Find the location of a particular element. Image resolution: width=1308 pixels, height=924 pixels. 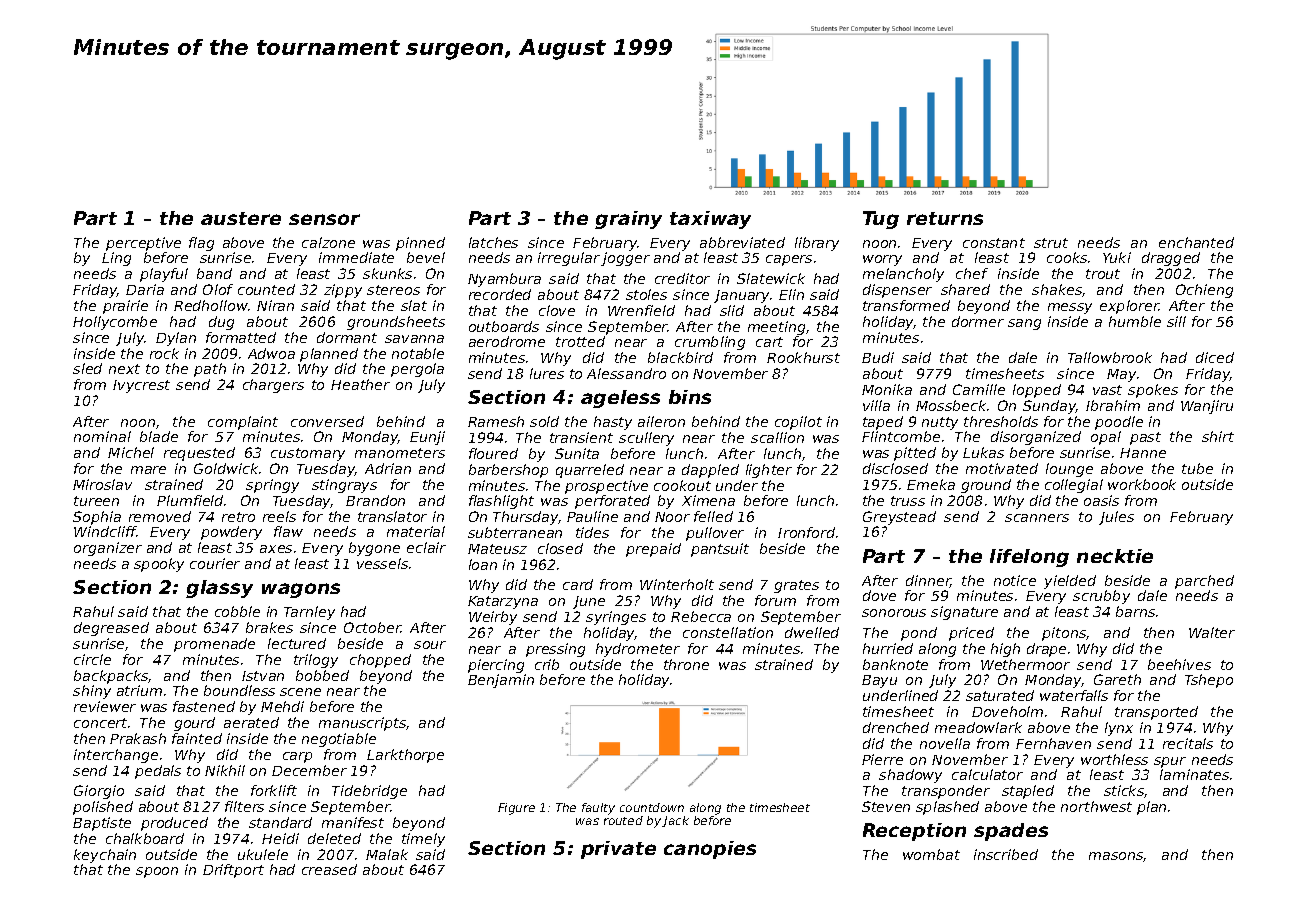

Jules is located at coordinates (1116, 518).
